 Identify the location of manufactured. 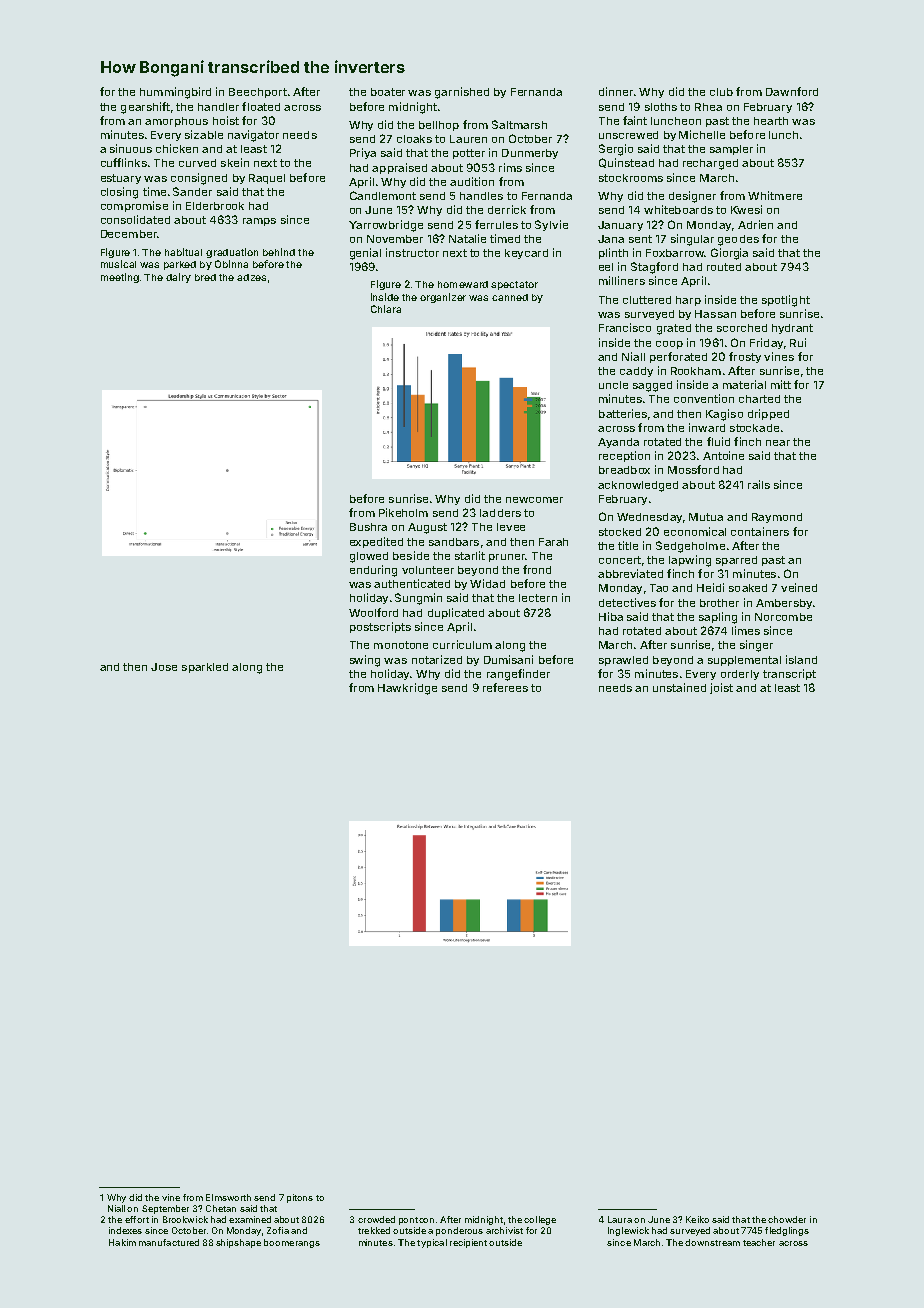
(169, 1242).
